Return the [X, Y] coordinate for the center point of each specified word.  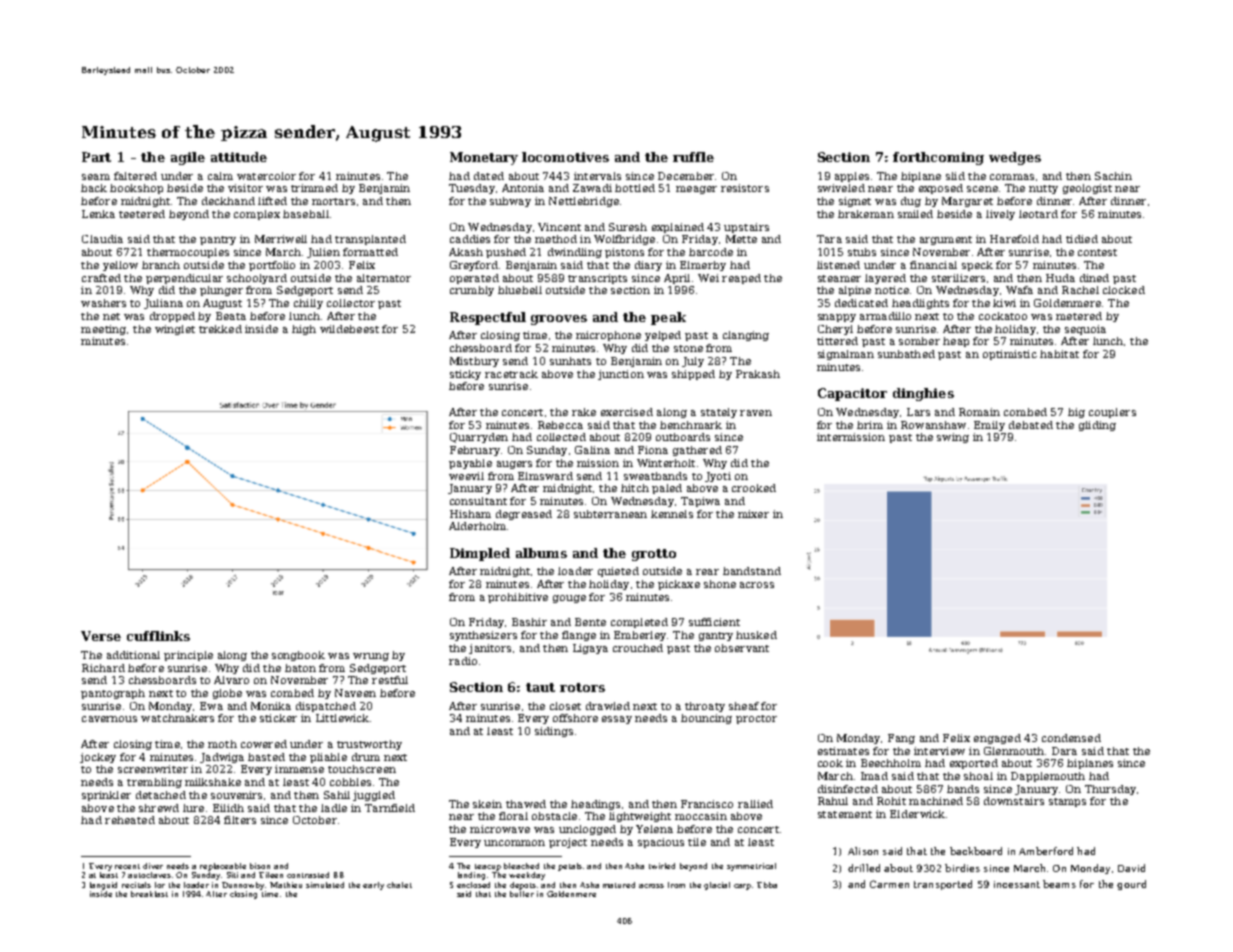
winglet [175, 330]
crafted [101, 278]
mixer [753, 514]
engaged [997, 739]
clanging [746, 336]
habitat [1059, 354]
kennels [672, 514]
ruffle [693, 157]
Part [96, 157]
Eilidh [228, 808]
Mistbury [474, 362]
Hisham [470, 514]
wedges [1015, 158]
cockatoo [1003, 316]
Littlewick [342, 718]
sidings [554, 732]
